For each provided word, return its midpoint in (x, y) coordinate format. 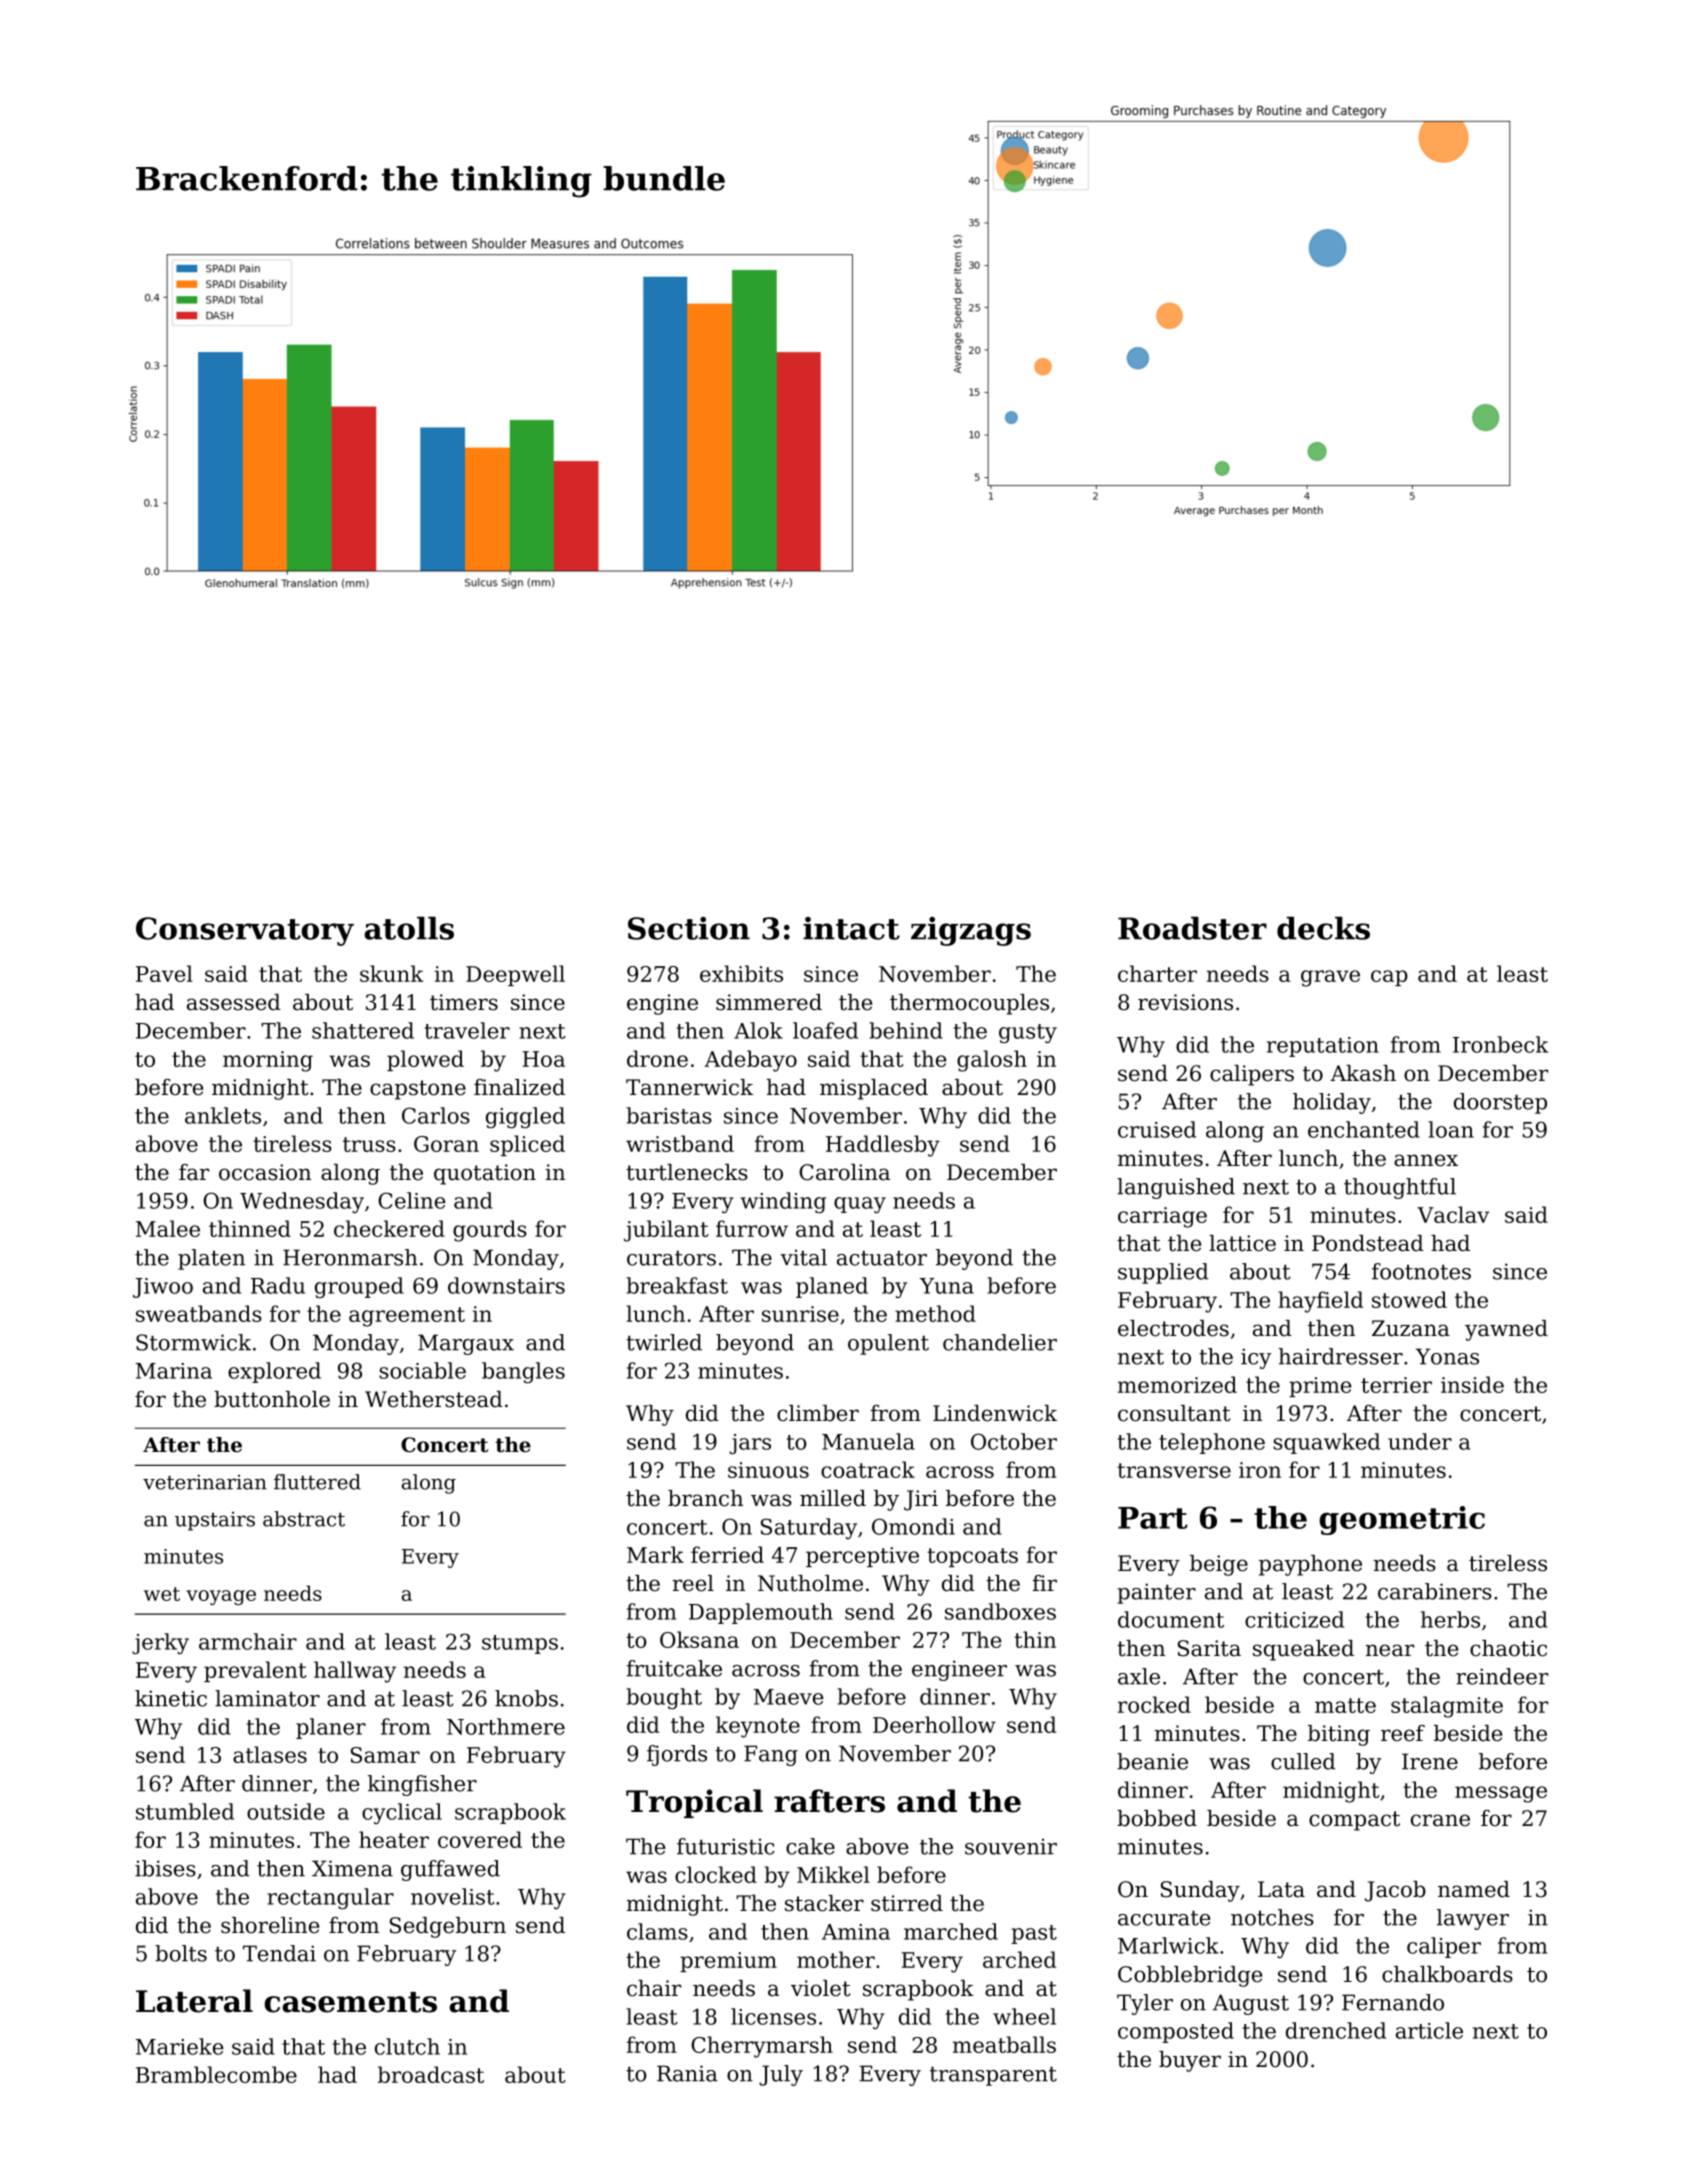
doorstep (1500, 1103)
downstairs (506, 1285)
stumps (520, 1644)
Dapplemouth (761, 1613)
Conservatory (245, 931)
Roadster (1192, 928)
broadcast (431, 2074)
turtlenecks (687, 1172)
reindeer (1502, 1676)
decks (1323, 928)
